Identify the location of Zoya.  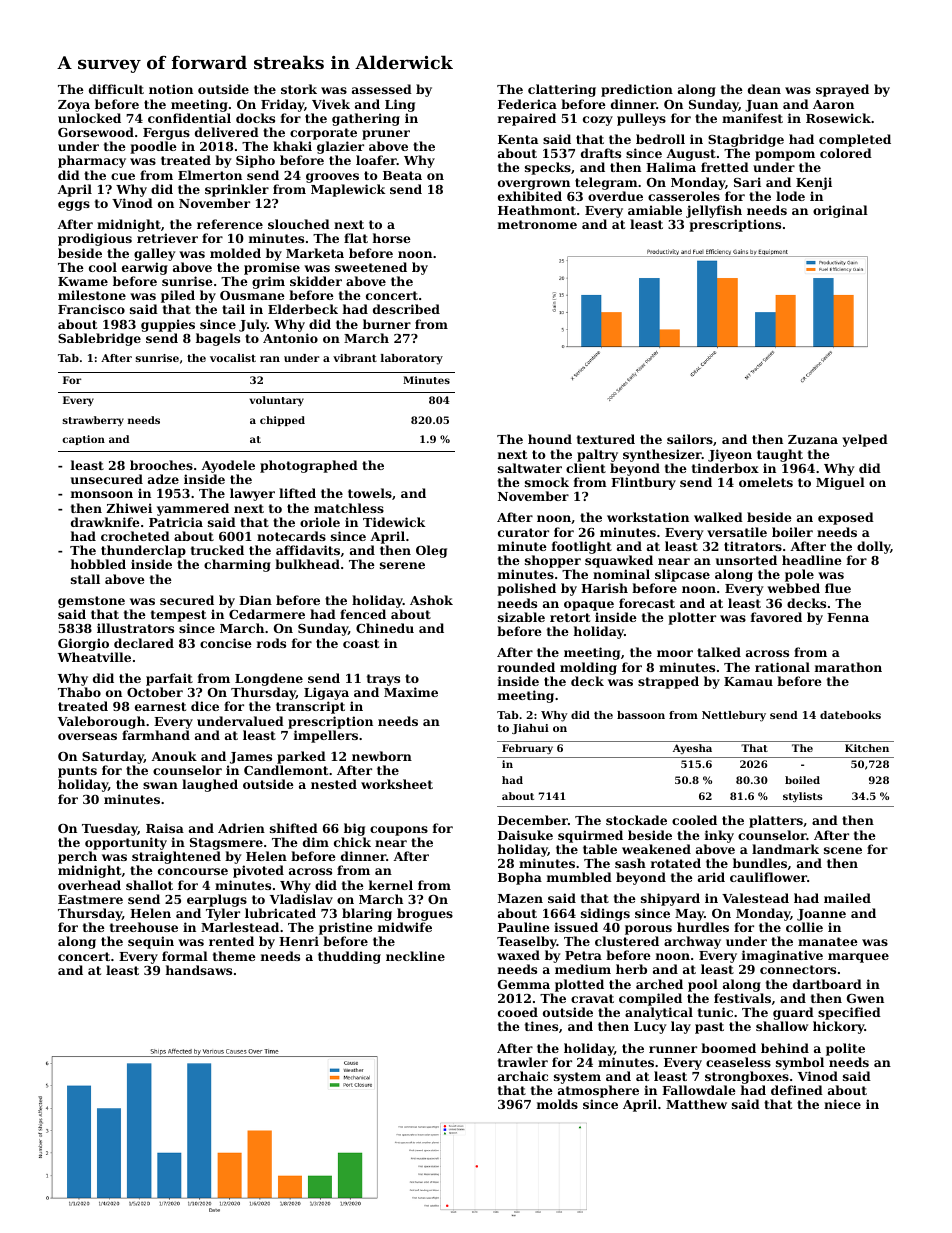
(74, 106).
